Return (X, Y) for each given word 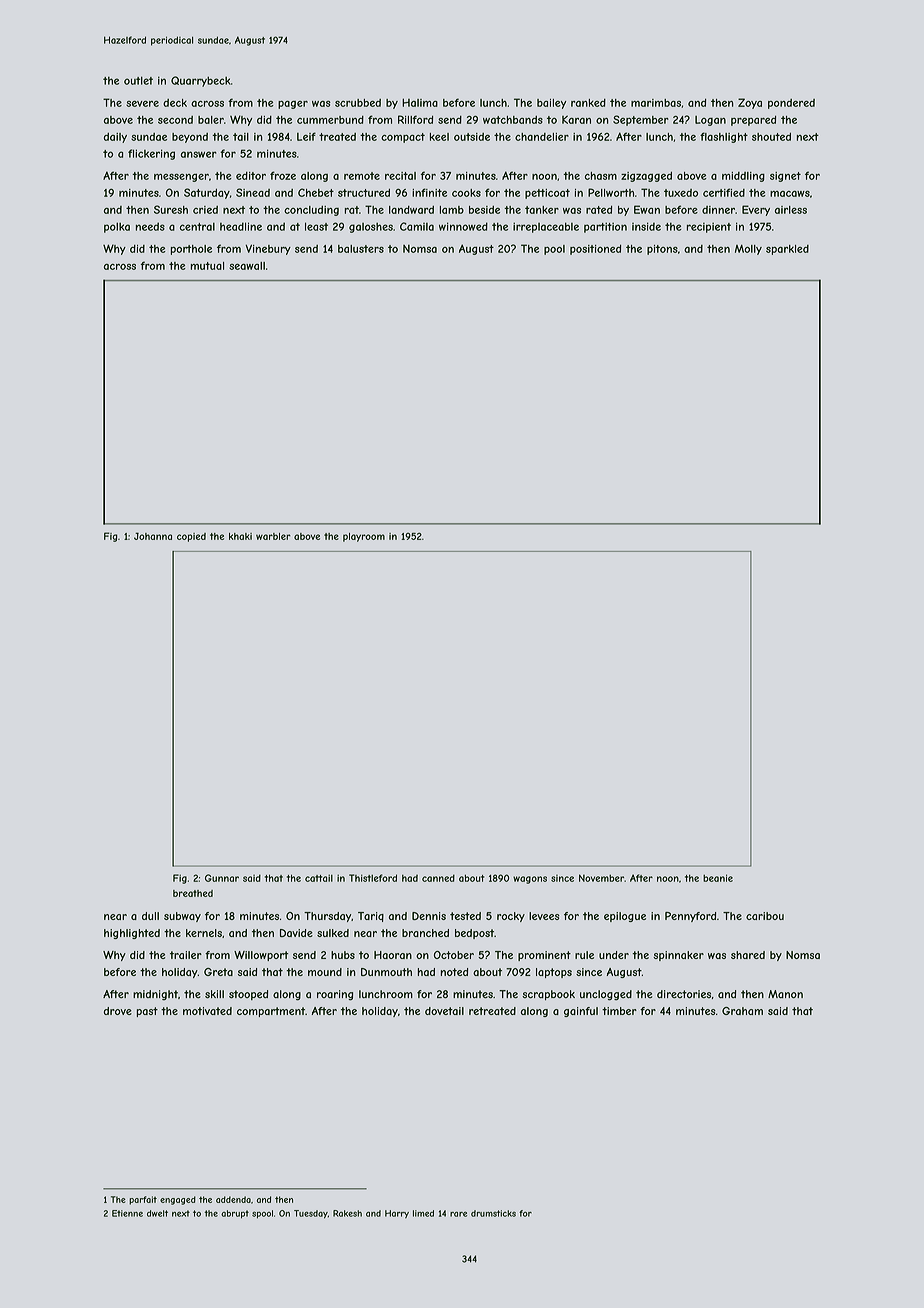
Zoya (750, 103)
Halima (420, 102)
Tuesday (311, 1214)
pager (293, 105)
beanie (718, 878)
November (601, 878)
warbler (273, 536)
